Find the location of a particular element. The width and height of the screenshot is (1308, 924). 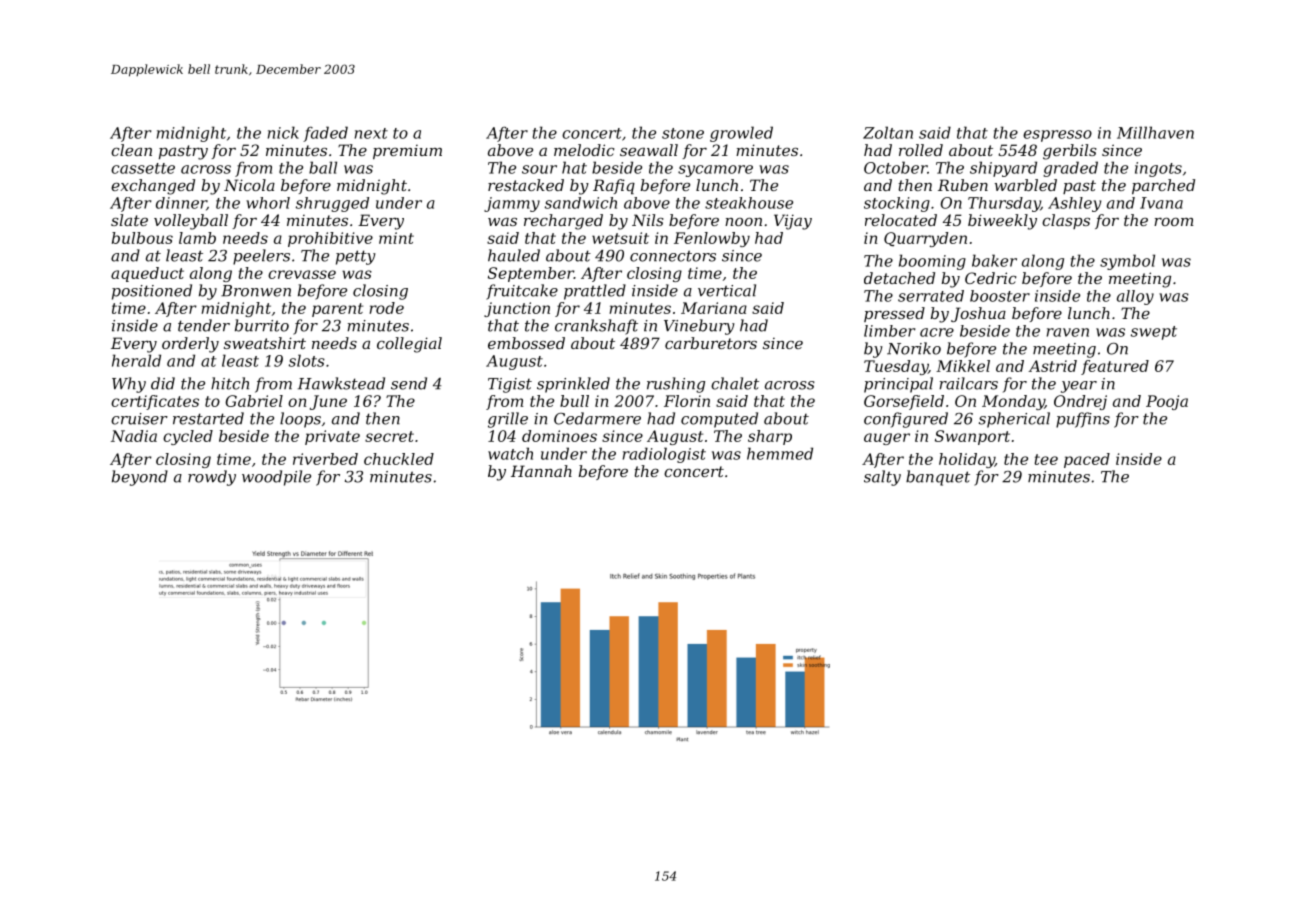

connectors is located at coordinates (673, 256).
